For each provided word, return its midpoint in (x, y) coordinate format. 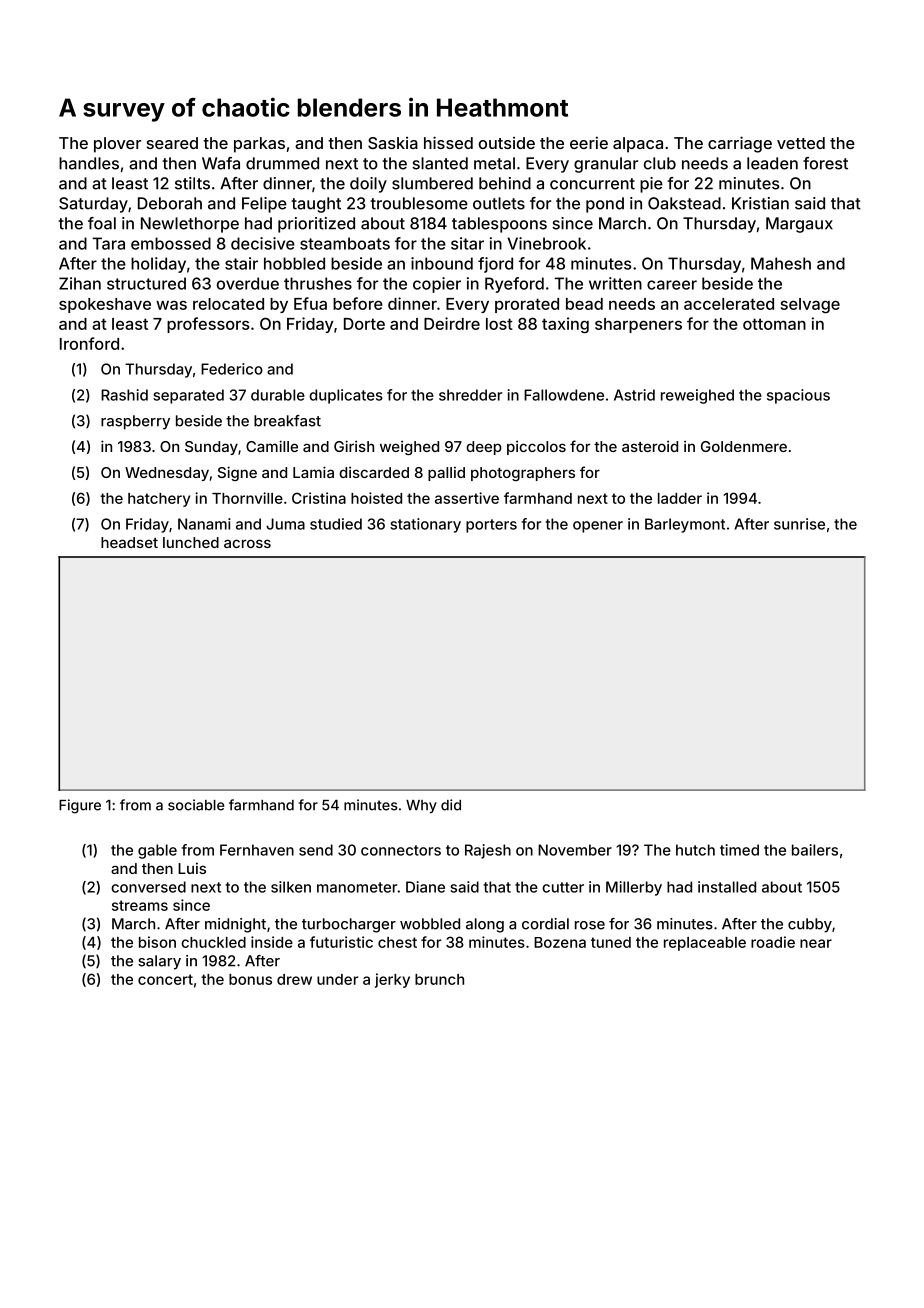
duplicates (346, 396)
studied (336, 524)
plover (117, 145)
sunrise (799, 524)
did (451, 805)
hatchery (159, 500)
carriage (740, 144)
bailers (815, 850)
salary (159, 962)
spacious (798, 396)
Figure (80, 806)
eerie (589, 142)
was (171, 305)
